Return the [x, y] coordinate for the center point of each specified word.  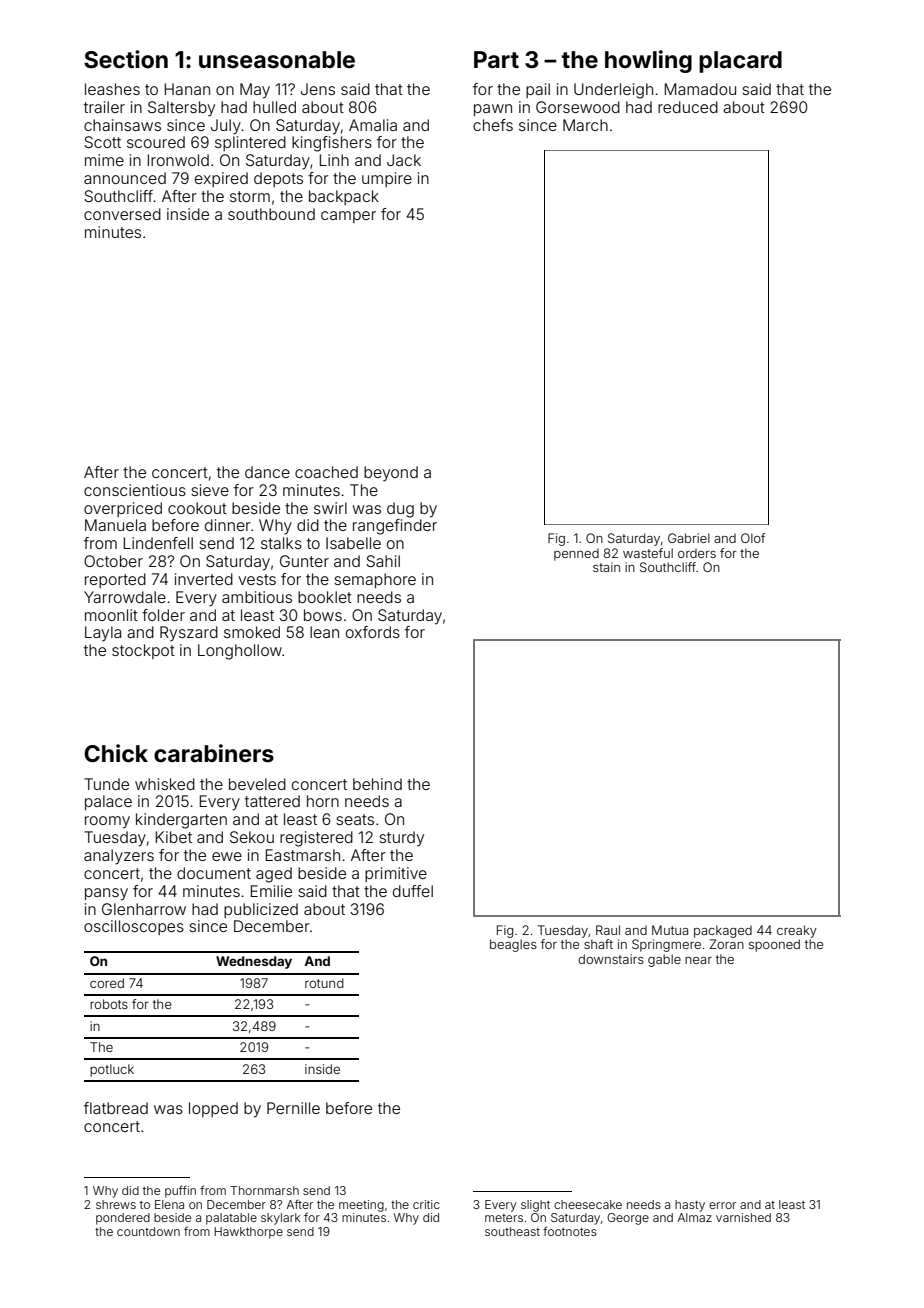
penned [576, 555]
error [722, 1205]
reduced [688, 107]
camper [348, 217]
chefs [493, 125]
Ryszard [189, 634]
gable [664, 960]
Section [126, 59]
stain [606, 567]
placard [740, 62]
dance [267, 472]
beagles [513, 945]
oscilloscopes [134, 927]
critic [426, 1204]
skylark [281, 1219]
